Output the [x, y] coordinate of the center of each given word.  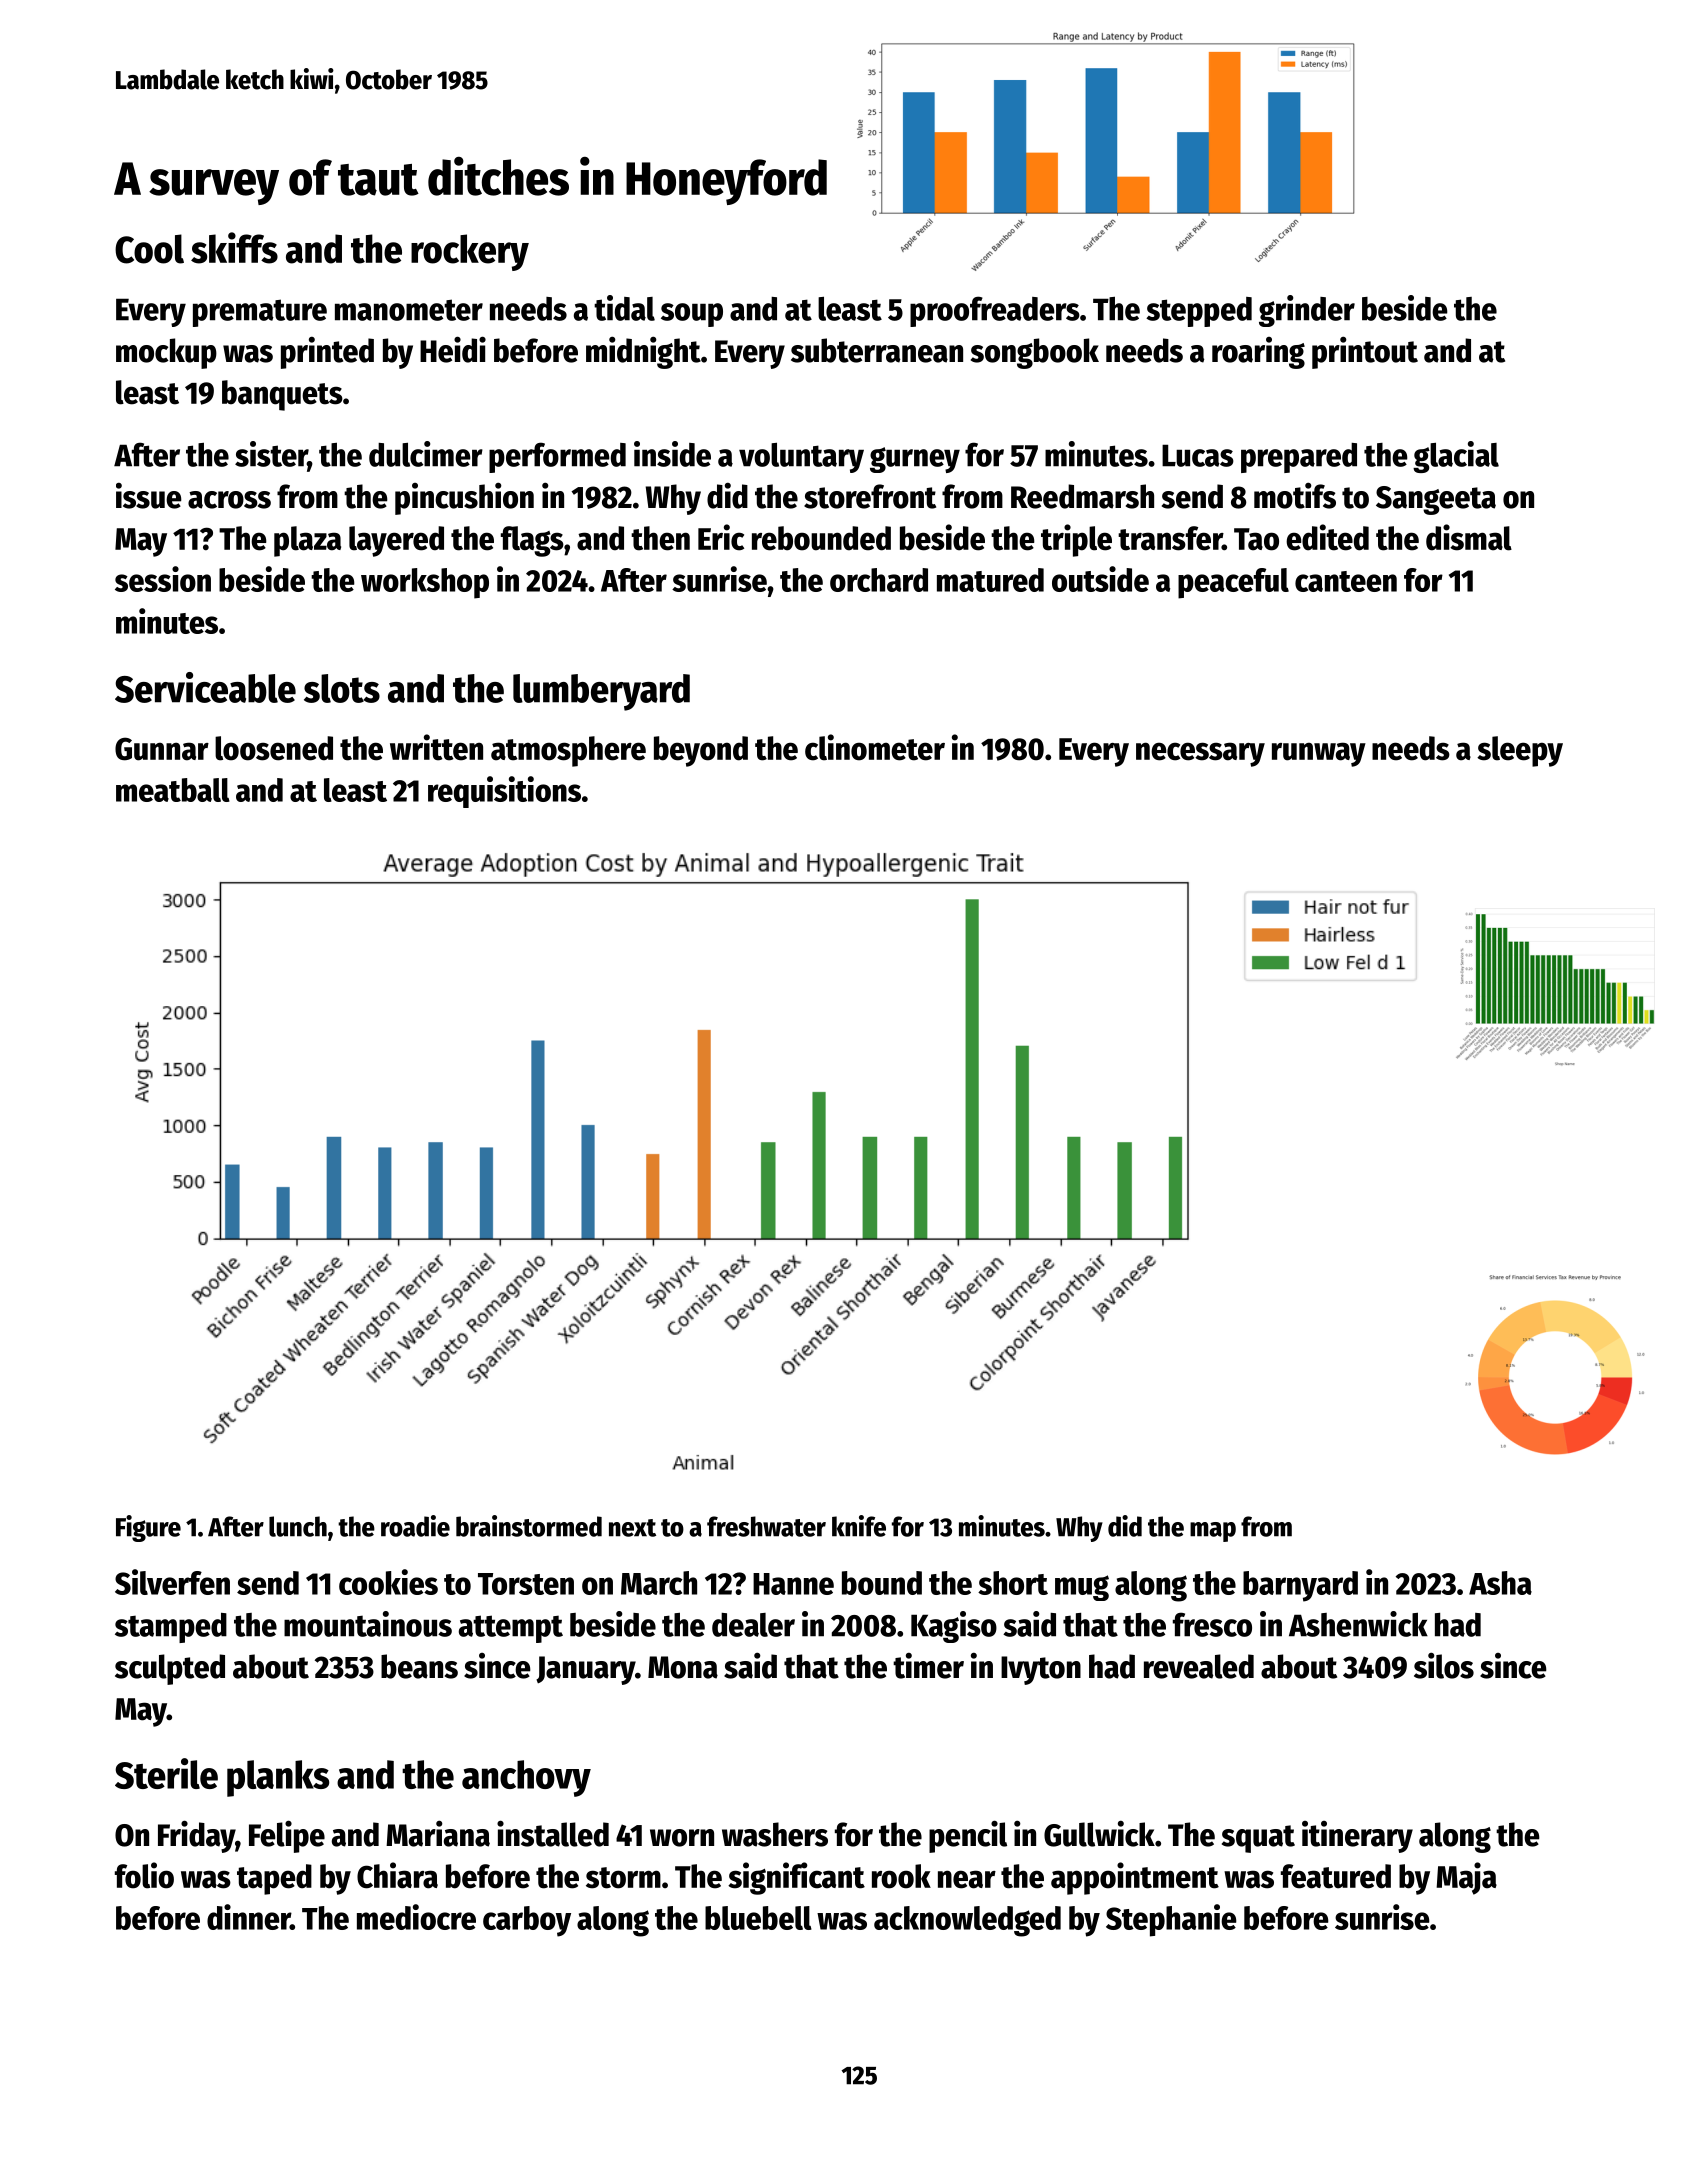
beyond [701, 751]
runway [1319, 754]
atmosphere [568, 751]
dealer [753, 1625]
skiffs [234, 248]
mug [1082, 1588]
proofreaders [995, 311]
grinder [1307, 311]
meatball [173, 790]
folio [144, 1875]
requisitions [504, 792]
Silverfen [172, 1582]
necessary [1200, 754]
